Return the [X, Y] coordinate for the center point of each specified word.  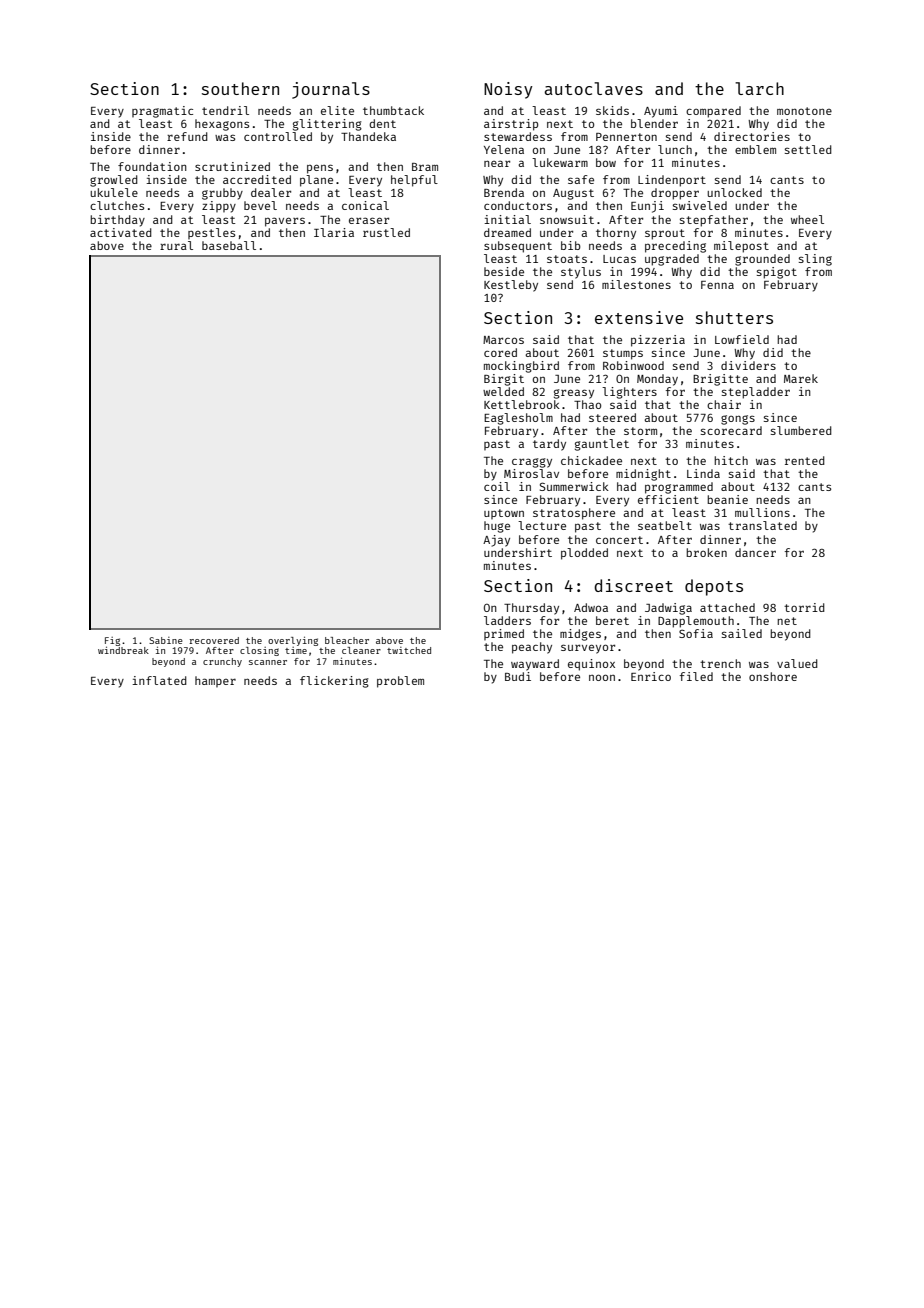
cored [500, 352]
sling [815, 260]
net [787, 621]
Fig [112, 641]
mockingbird [521, 367]
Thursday [531, 609]
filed [696, 676]
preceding [675, 247]
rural [176, 245]
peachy [532, 648]
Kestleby [511, 286]
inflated [159, 680]
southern [240, 88]
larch [759, 88]
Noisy [508, 90]
